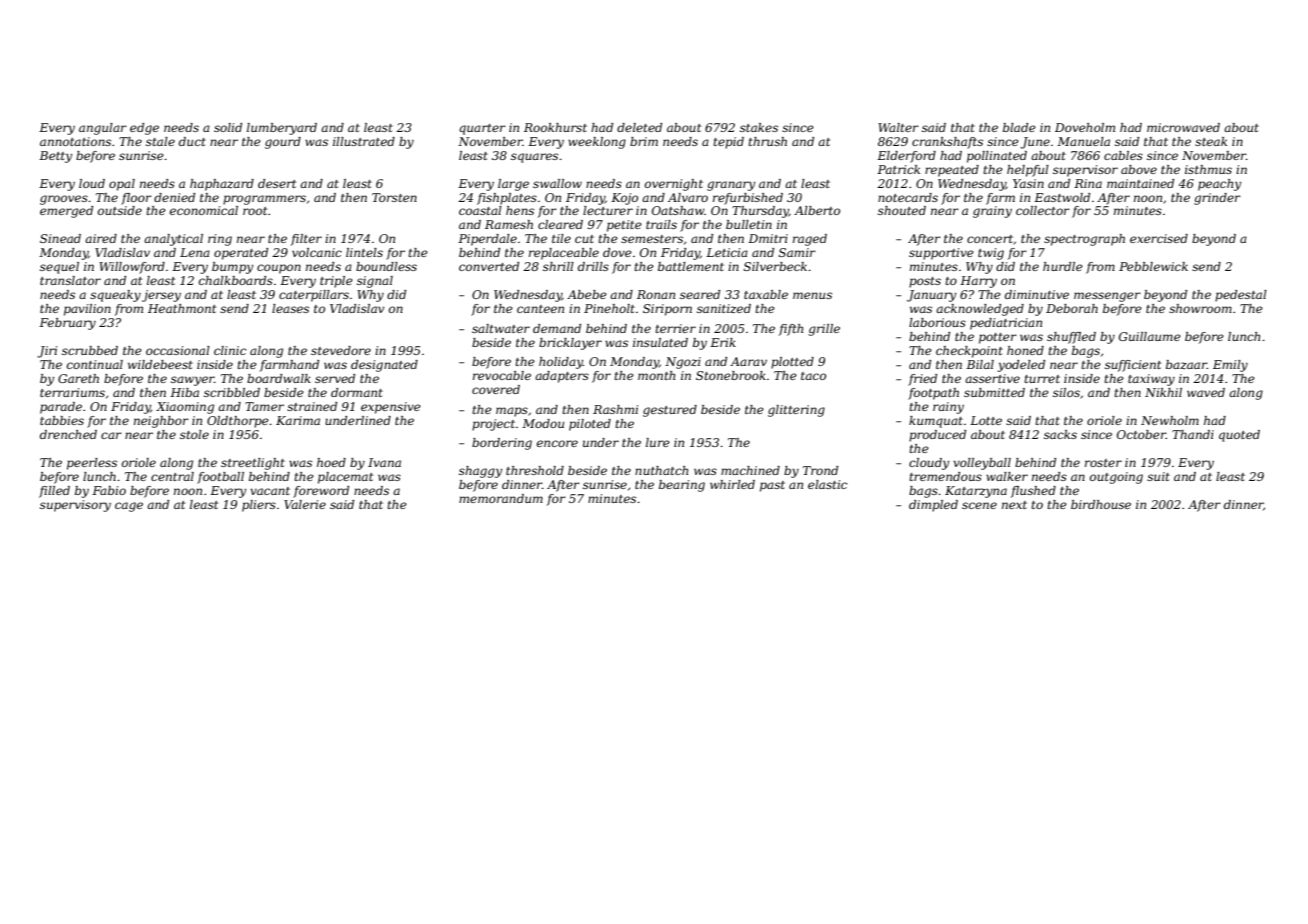 The width and height of the screenshot is (1308, 924). What do you see at coordinates (597, 143) in the screenshot?
I see `weeklong` at bounding box center [597, 143].
